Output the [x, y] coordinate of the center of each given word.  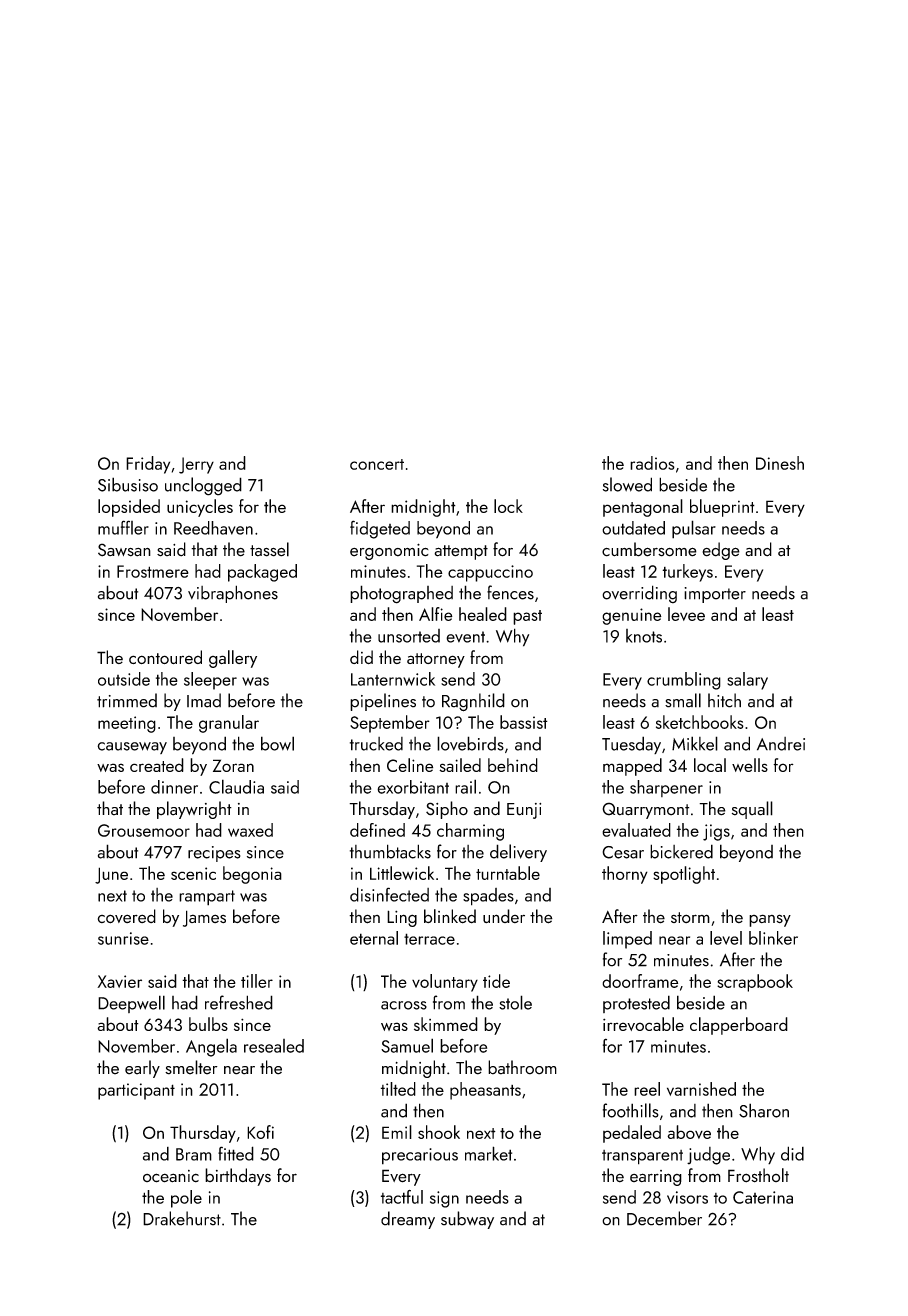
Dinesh [780, 463]
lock [508, 506]
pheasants [485, 1091]
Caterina [763, 1197]
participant [136, 1091]
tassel [269, 549]
